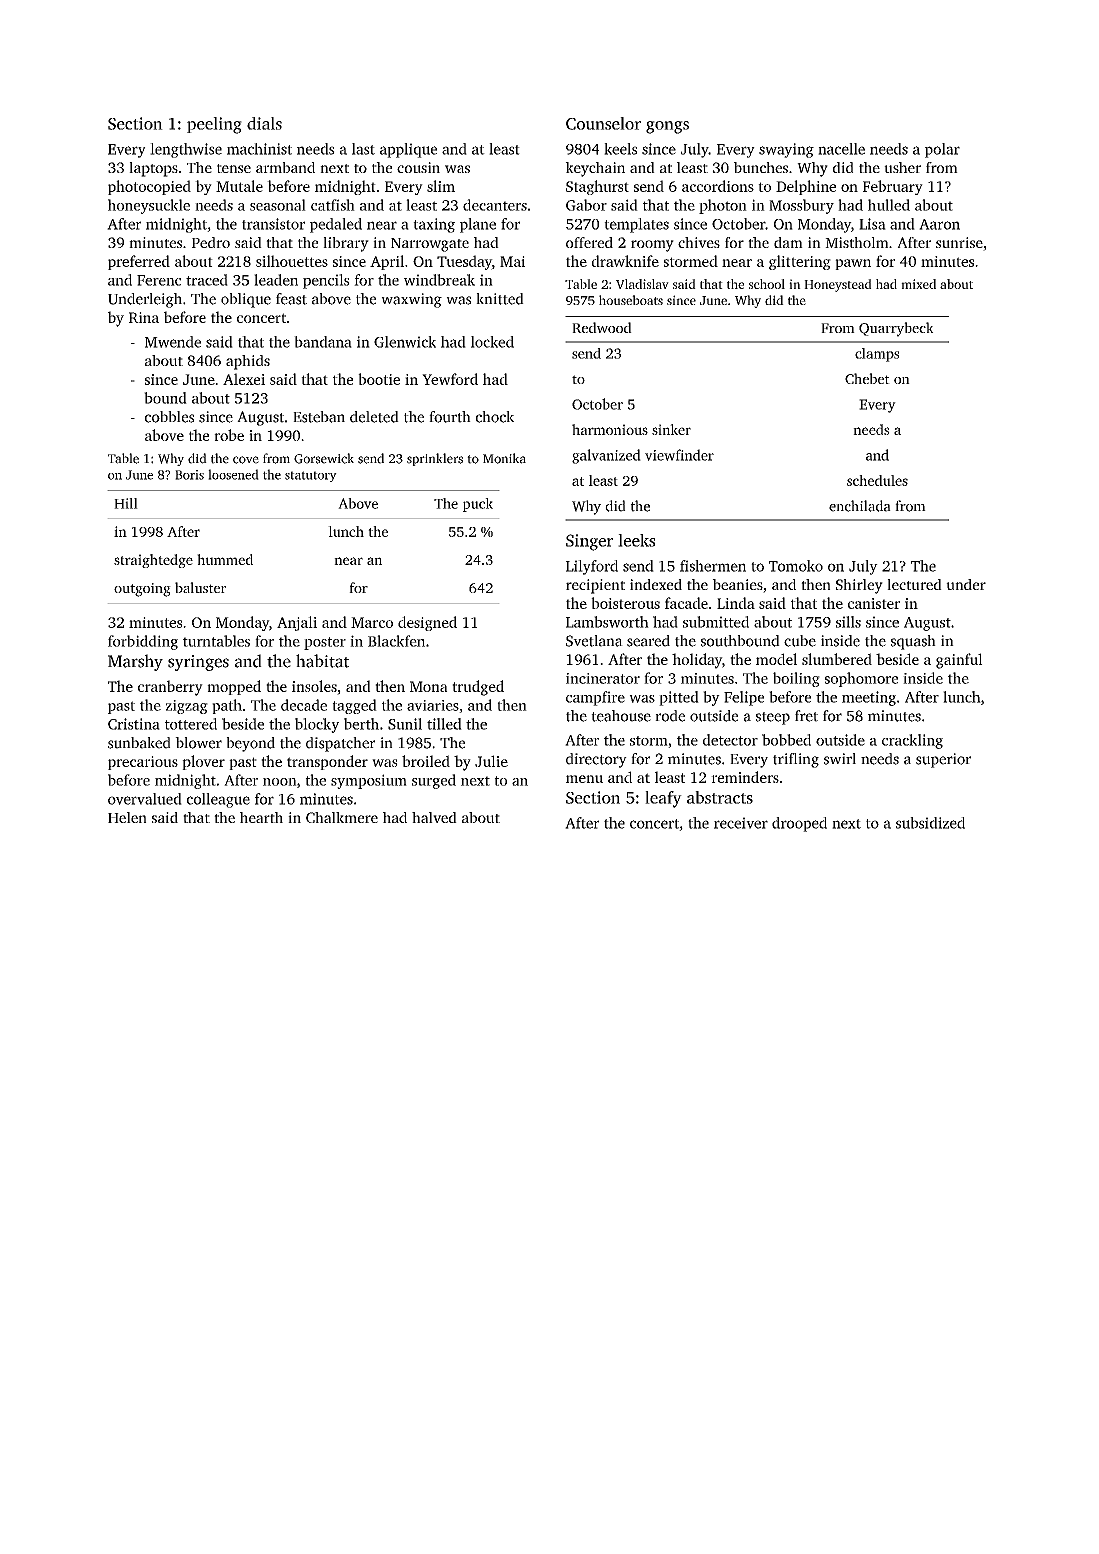  What do you see at coordinates (606, 456) in the image?
I see `galvanized` at bounding box center [606, 456].
